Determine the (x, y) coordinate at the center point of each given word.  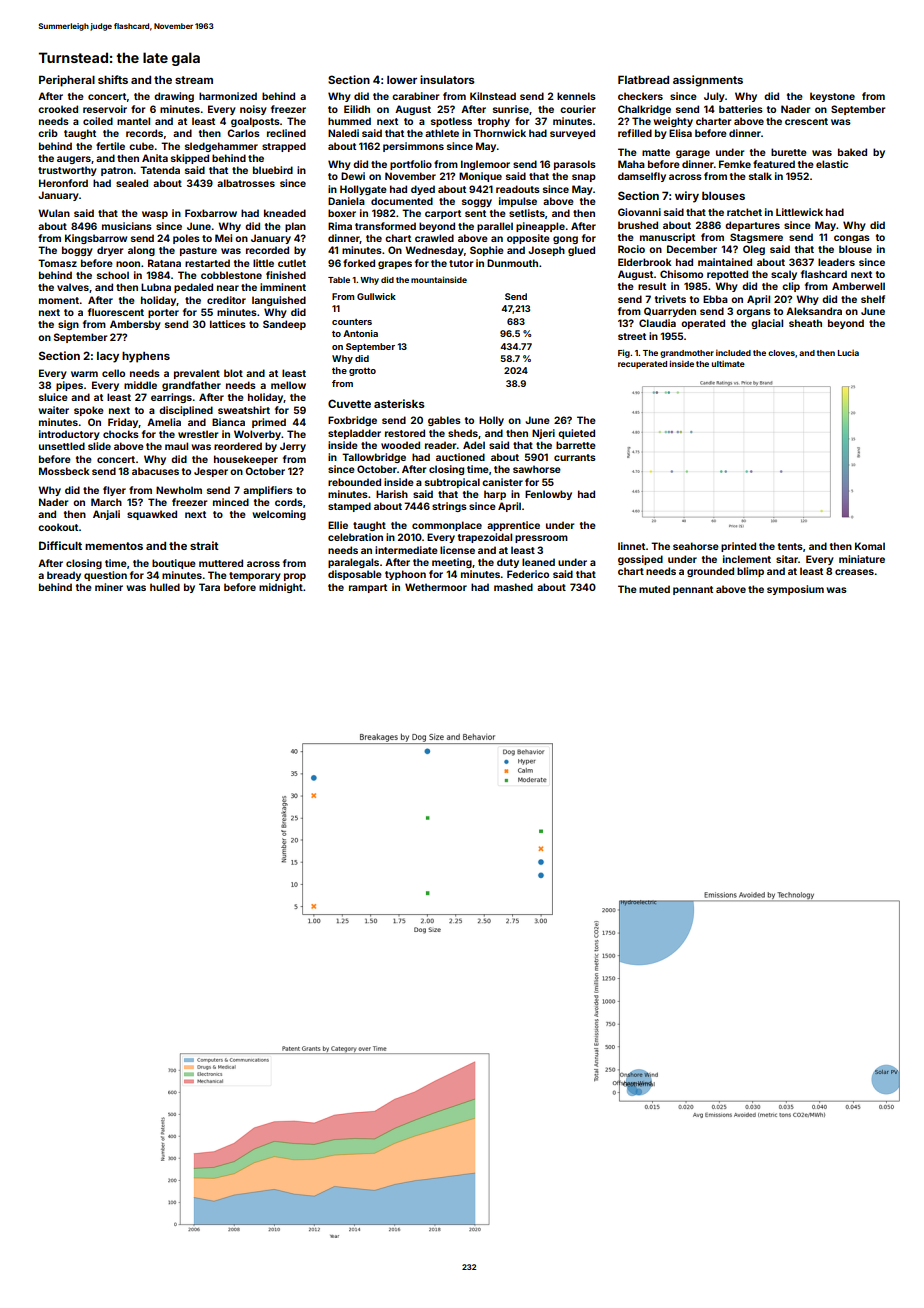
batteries (741, 109)
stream (194, 80)
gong (565, 240)
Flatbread (643, 79)
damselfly (642, 177)
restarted (207, 263)
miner (109, 587)
